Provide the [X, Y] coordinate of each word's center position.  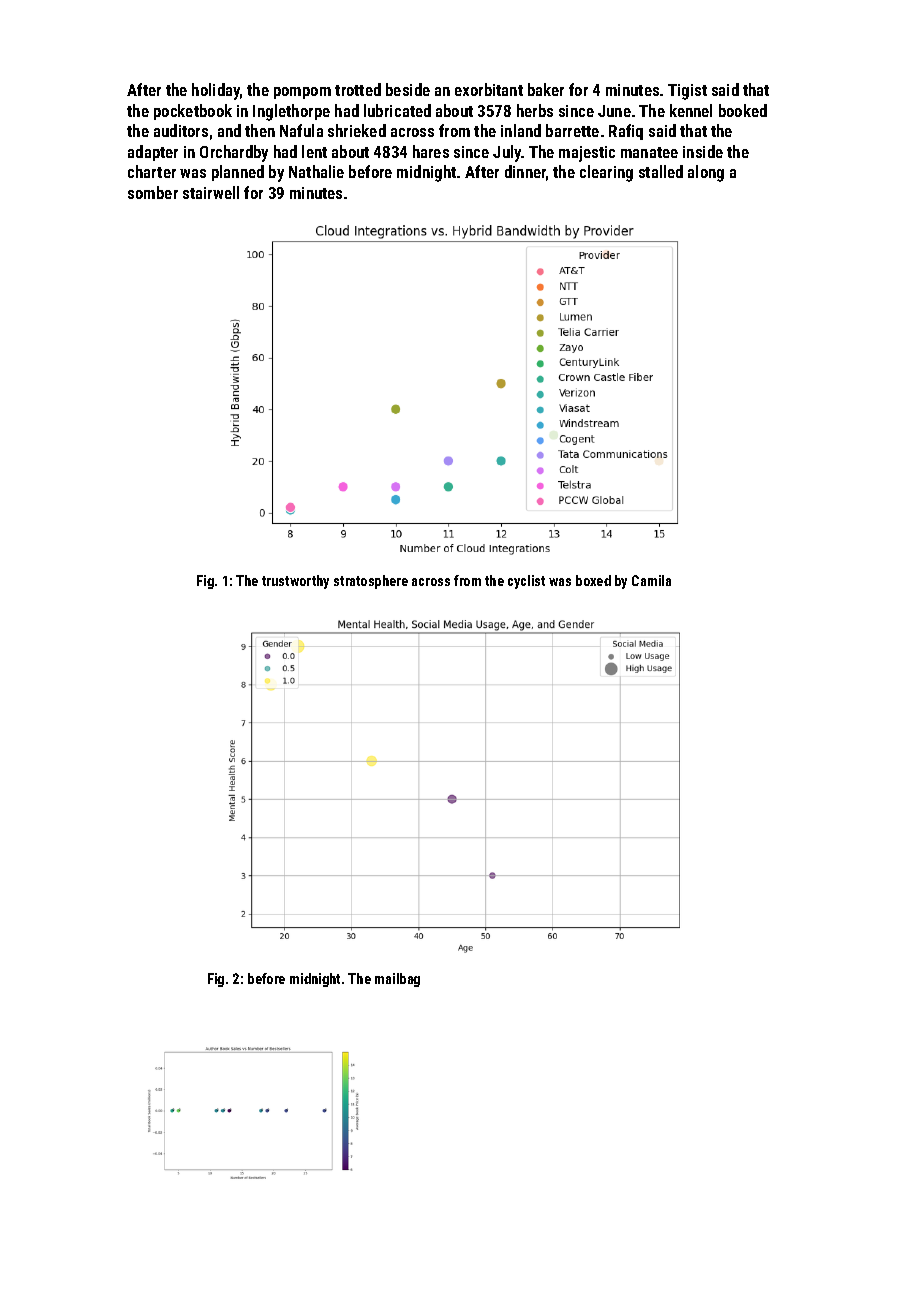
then [260, 130]
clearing [606, 173]
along [706, 173]
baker [546, 89]
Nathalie [316, 171]
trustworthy [295, 582]
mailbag [397, 980]
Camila [651, 580]
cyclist [526, 582]
